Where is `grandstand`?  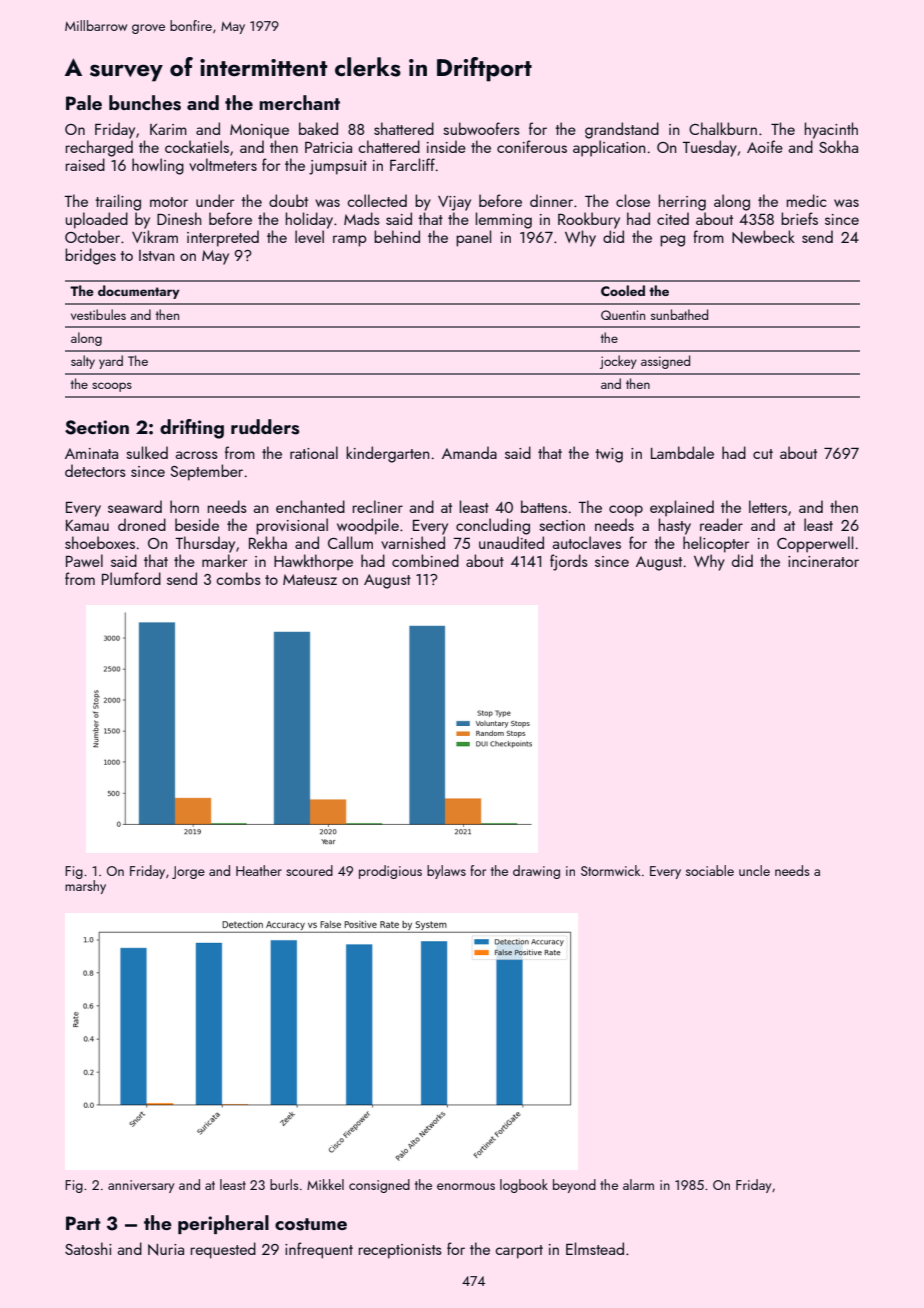 grandstand is located at coordinates (622, 130).
